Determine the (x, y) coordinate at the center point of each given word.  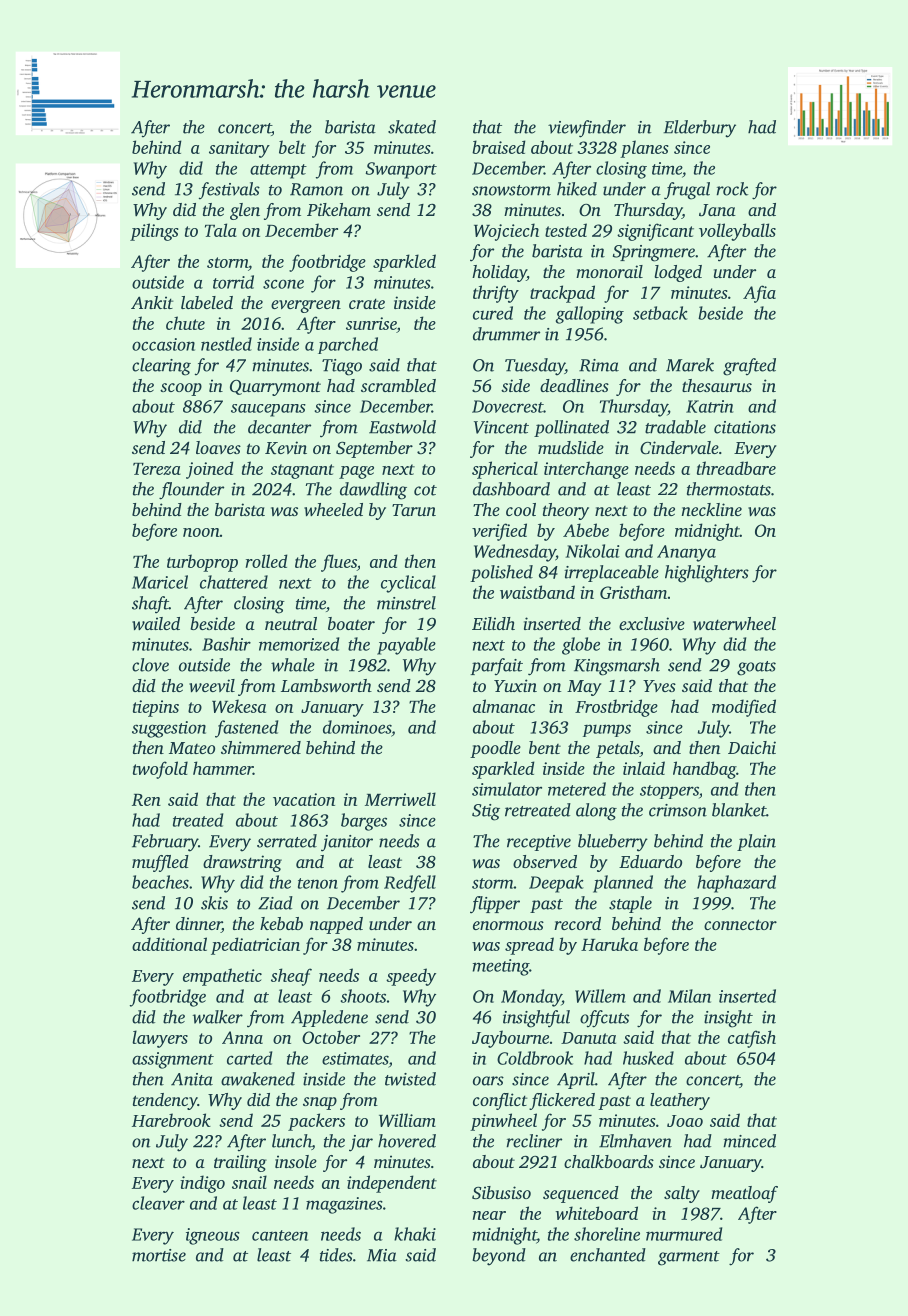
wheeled (333, 509)
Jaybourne (510, 1039)
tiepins (156, 708)
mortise (159, 1255)
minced (749, 1141)
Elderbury (699, 129)
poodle (495, 749)
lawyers (160, 1039)
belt (292, 147)
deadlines (574, 385)
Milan (689, 996)
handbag (704, 770)
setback (660, 313)
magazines (344, 1205)
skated (412, 127)
